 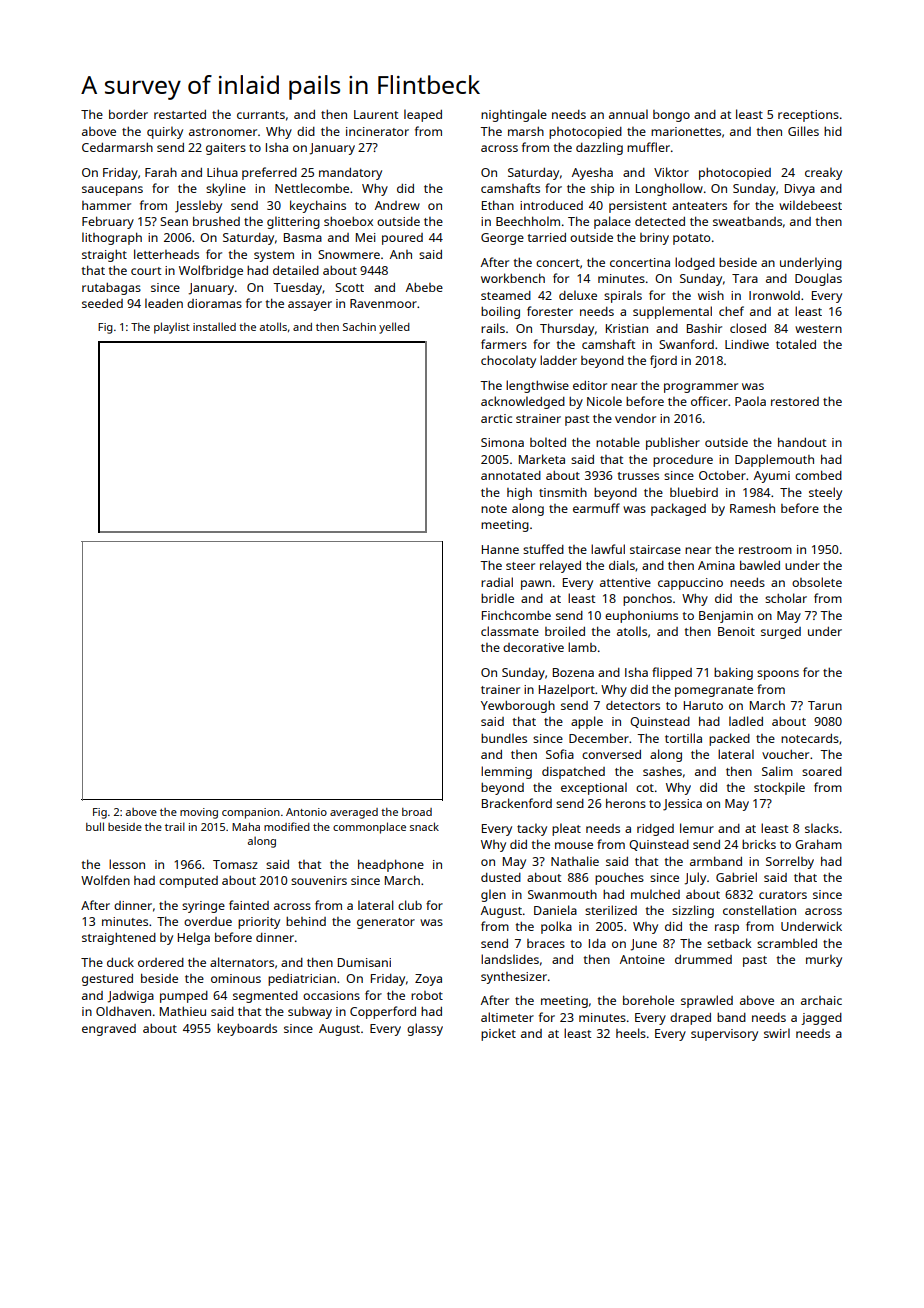 I want to click on border, so click(x=128, y=114).
